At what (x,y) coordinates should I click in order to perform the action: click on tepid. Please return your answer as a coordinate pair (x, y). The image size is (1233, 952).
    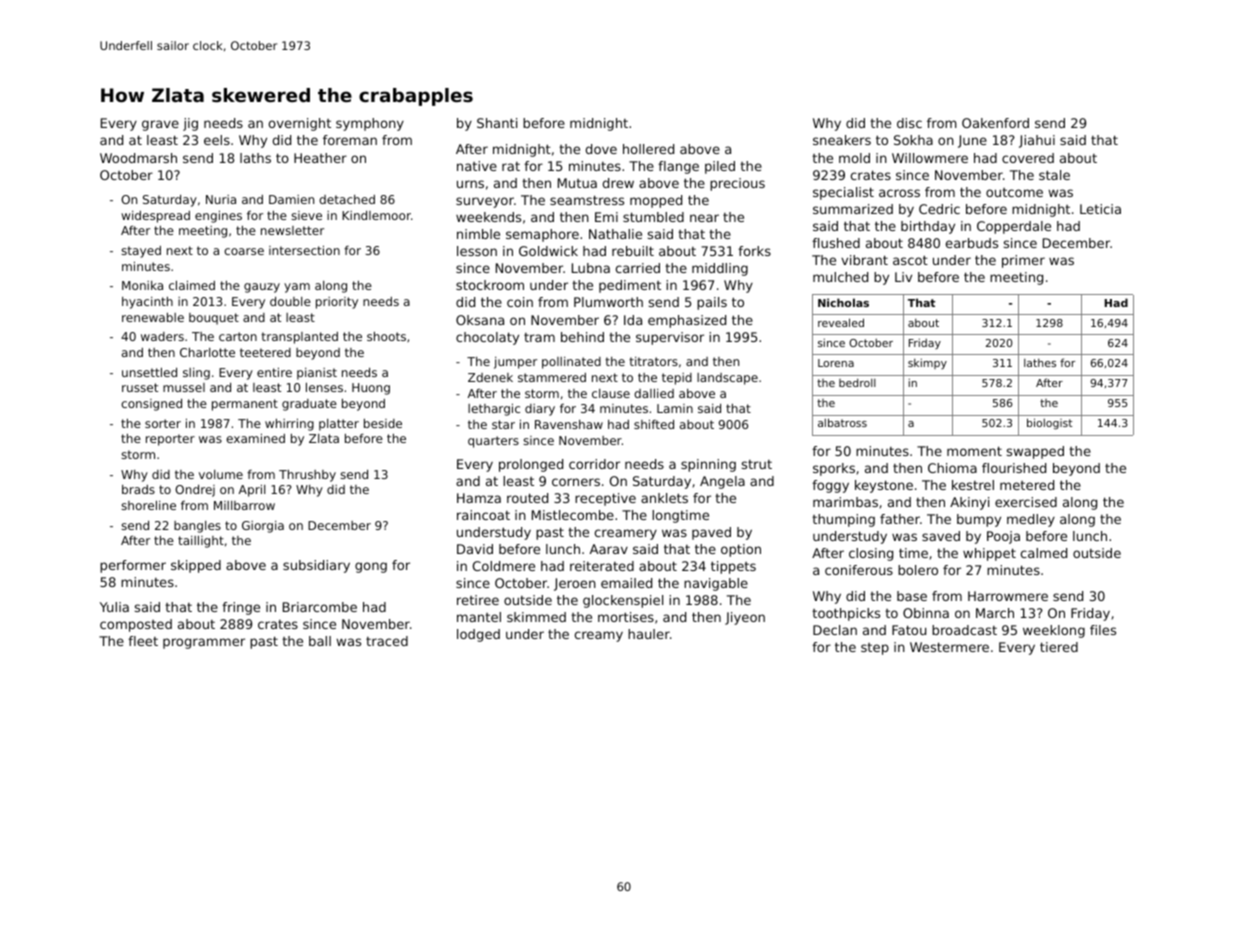
    Looking at the image, I should click on (677, 379).
